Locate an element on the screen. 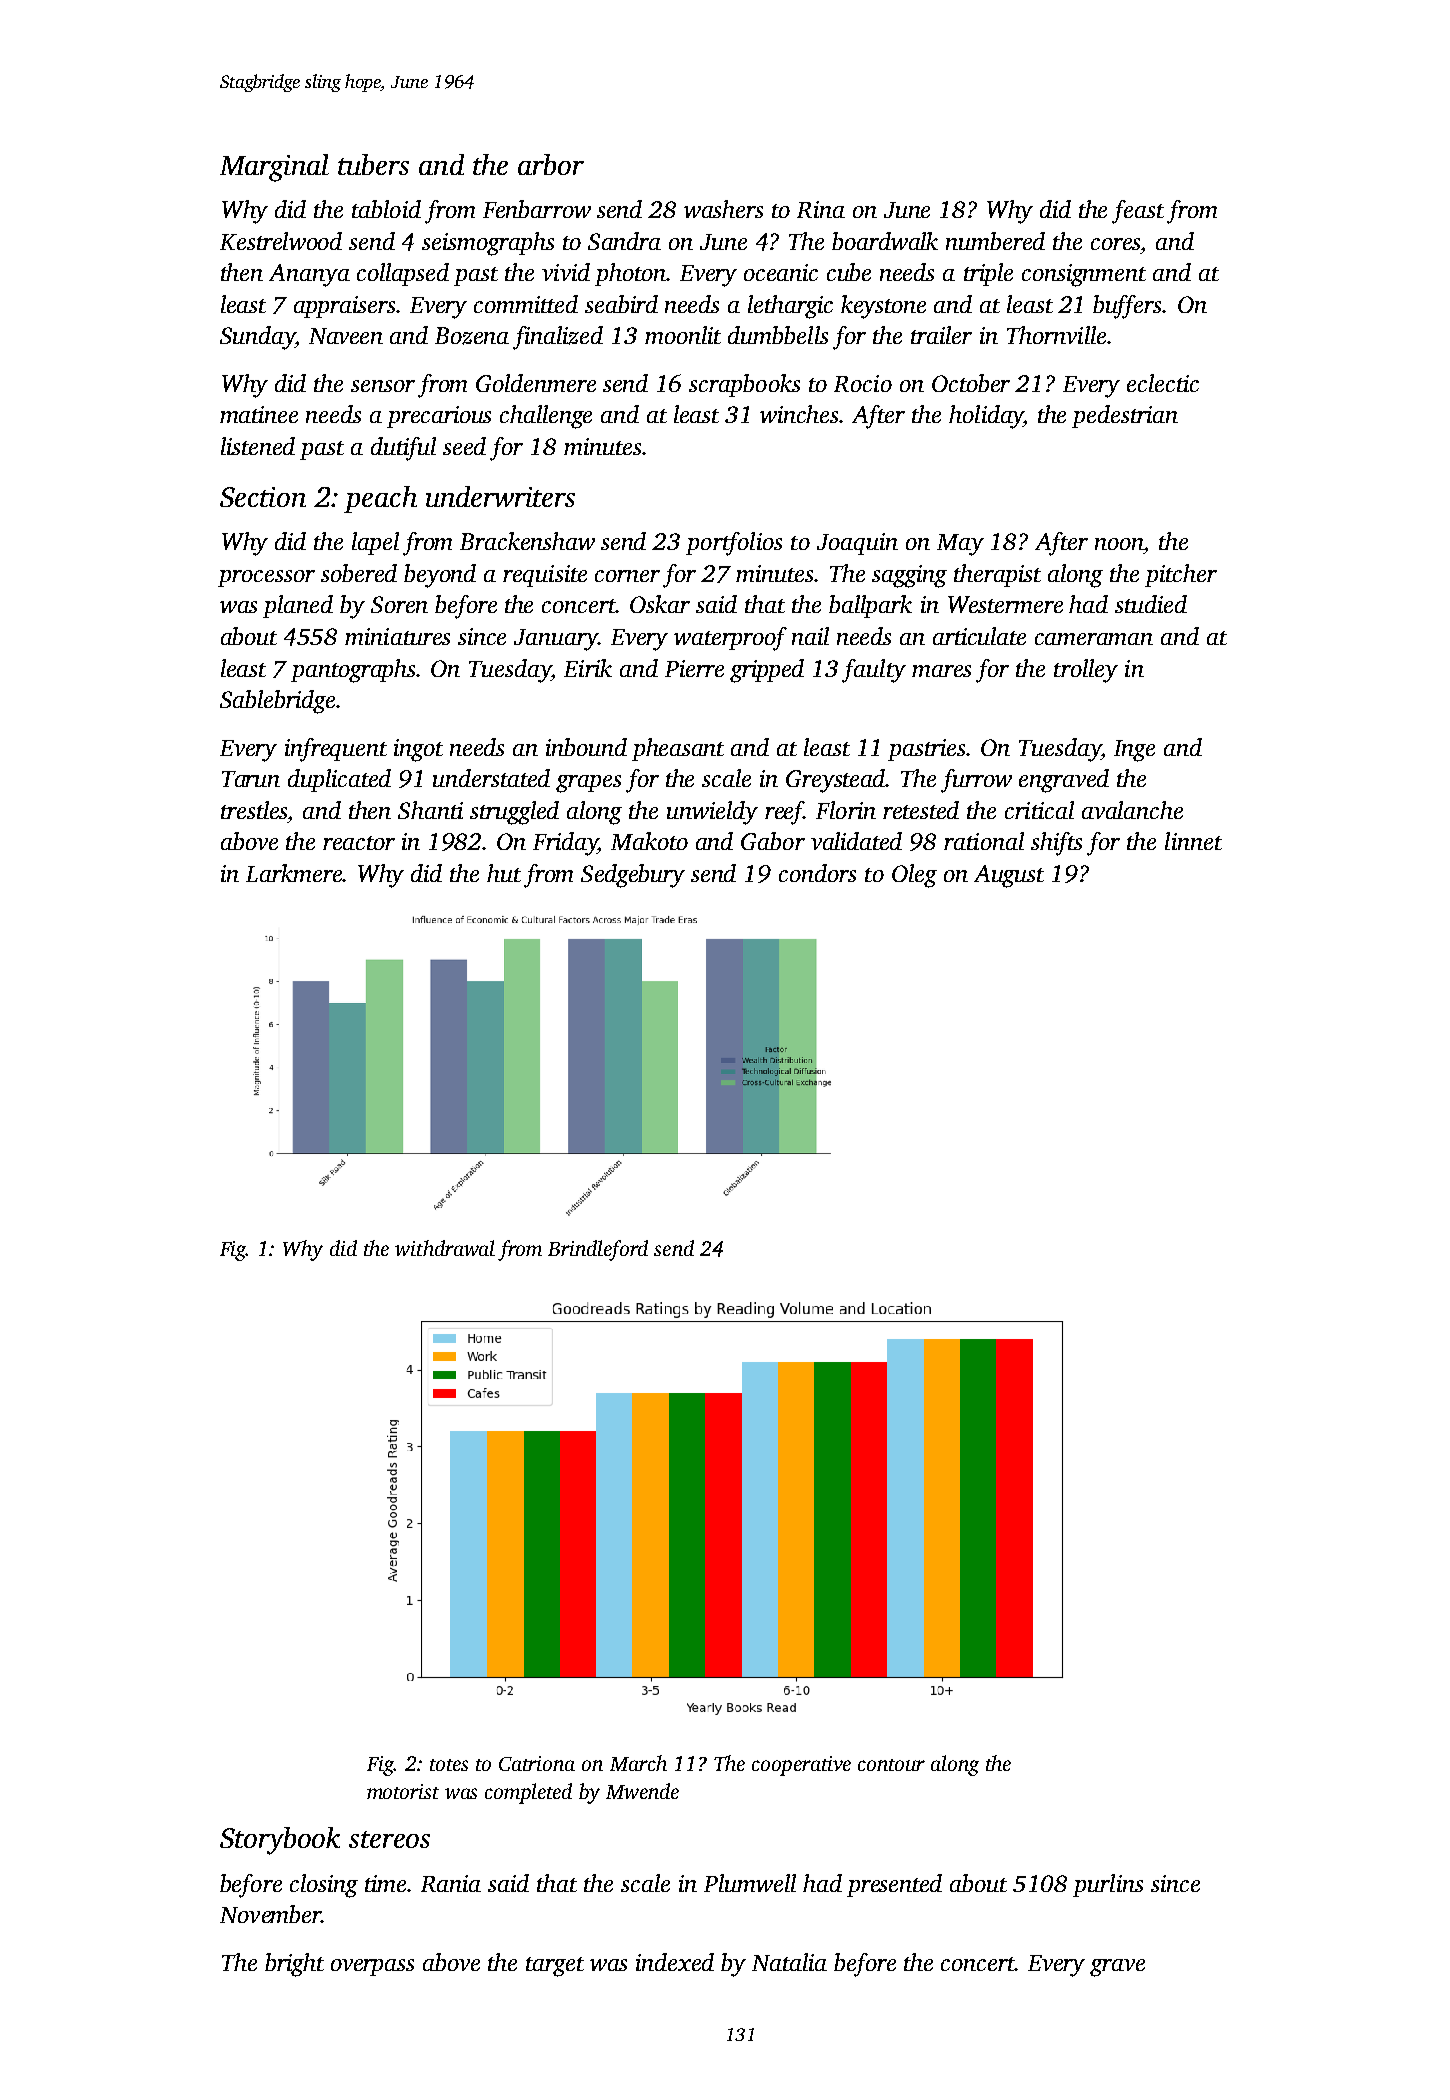  feast is located at coordinates (1138, 212).
